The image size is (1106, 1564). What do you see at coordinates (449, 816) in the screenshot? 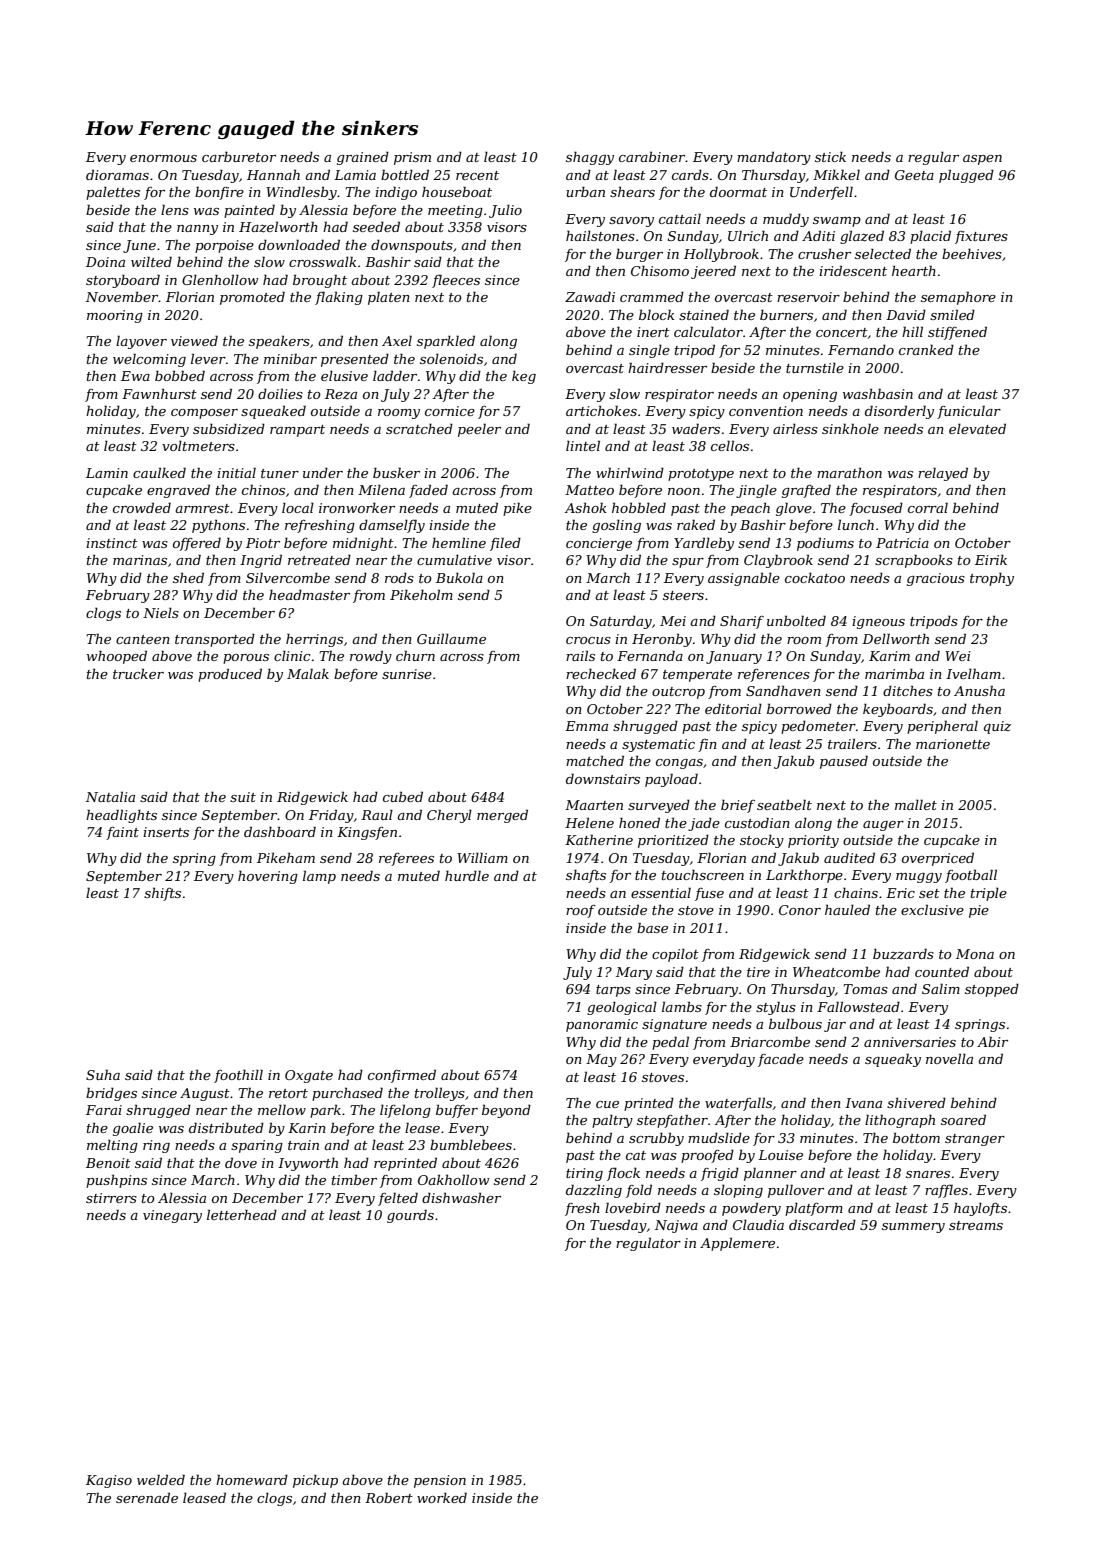
I see `Cheryl` at bounding box center [449, 816].
